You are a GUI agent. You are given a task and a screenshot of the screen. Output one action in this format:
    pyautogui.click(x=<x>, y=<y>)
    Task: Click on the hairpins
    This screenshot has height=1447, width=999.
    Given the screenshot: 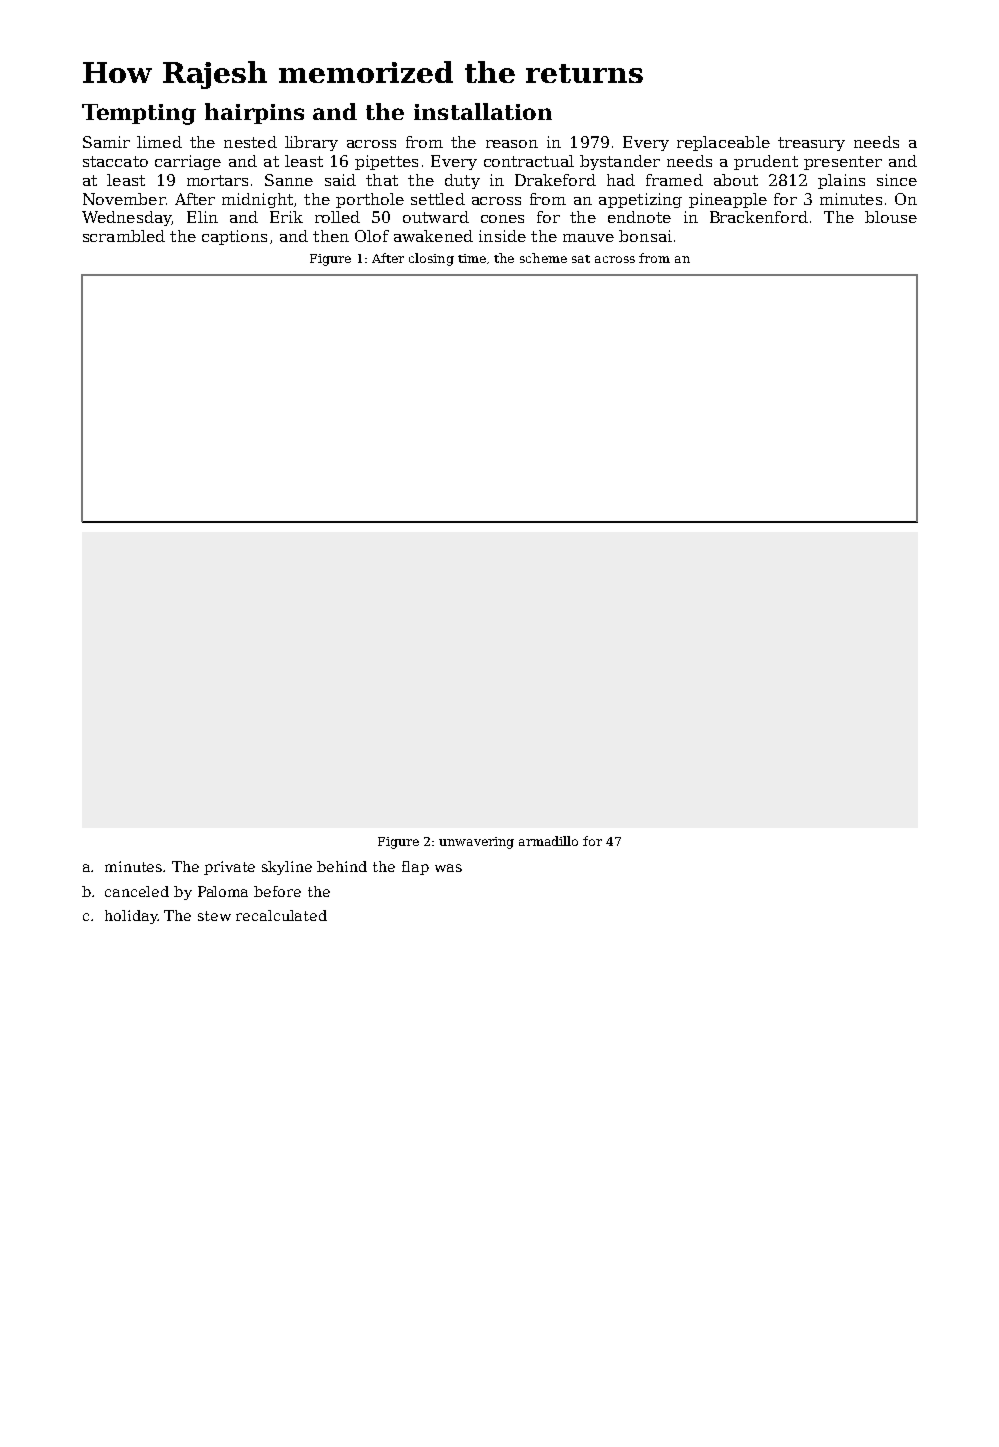 What is the action you would take?
    pyautogui.click(x=254, y=113)
